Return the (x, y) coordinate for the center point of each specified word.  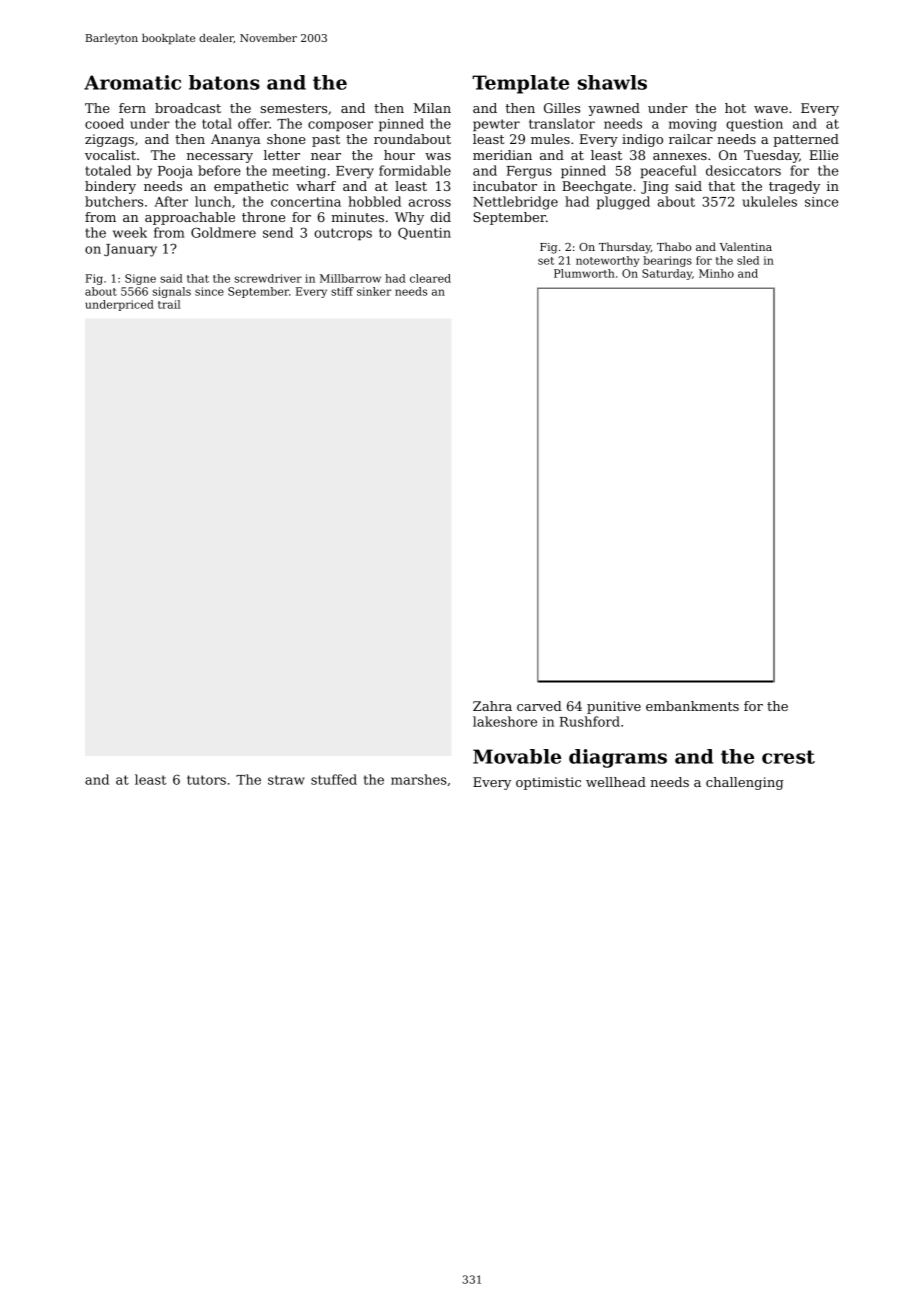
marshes (419, 779)
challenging (745, 783)
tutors (206, 780)
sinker (374, 291)
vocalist (110, 155)
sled (748, 260)
